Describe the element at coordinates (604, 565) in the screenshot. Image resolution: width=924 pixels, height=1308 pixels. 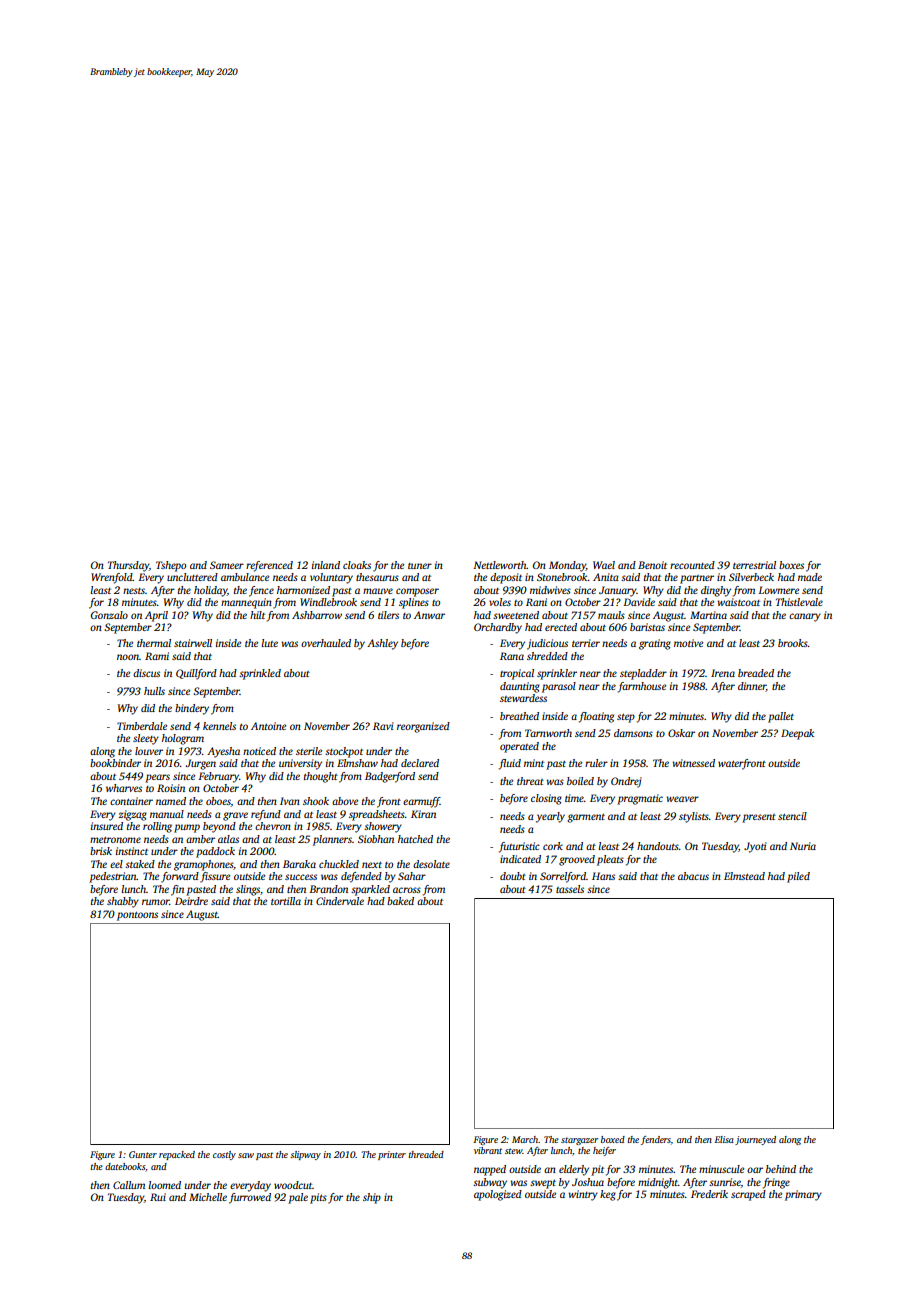
I see `Wael` at that location.
